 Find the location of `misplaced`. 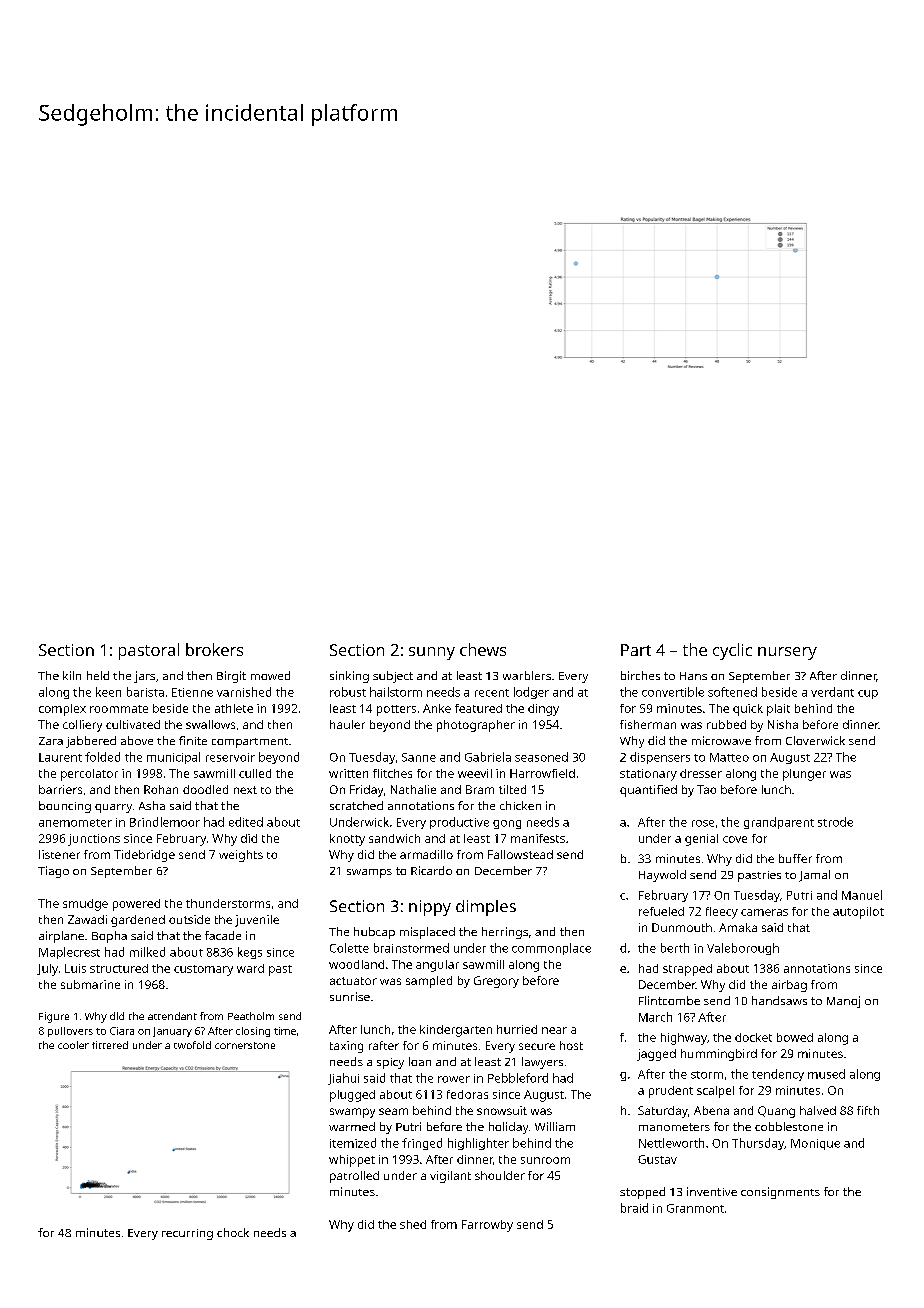

misplaced is located at coordinates (427, 933).
